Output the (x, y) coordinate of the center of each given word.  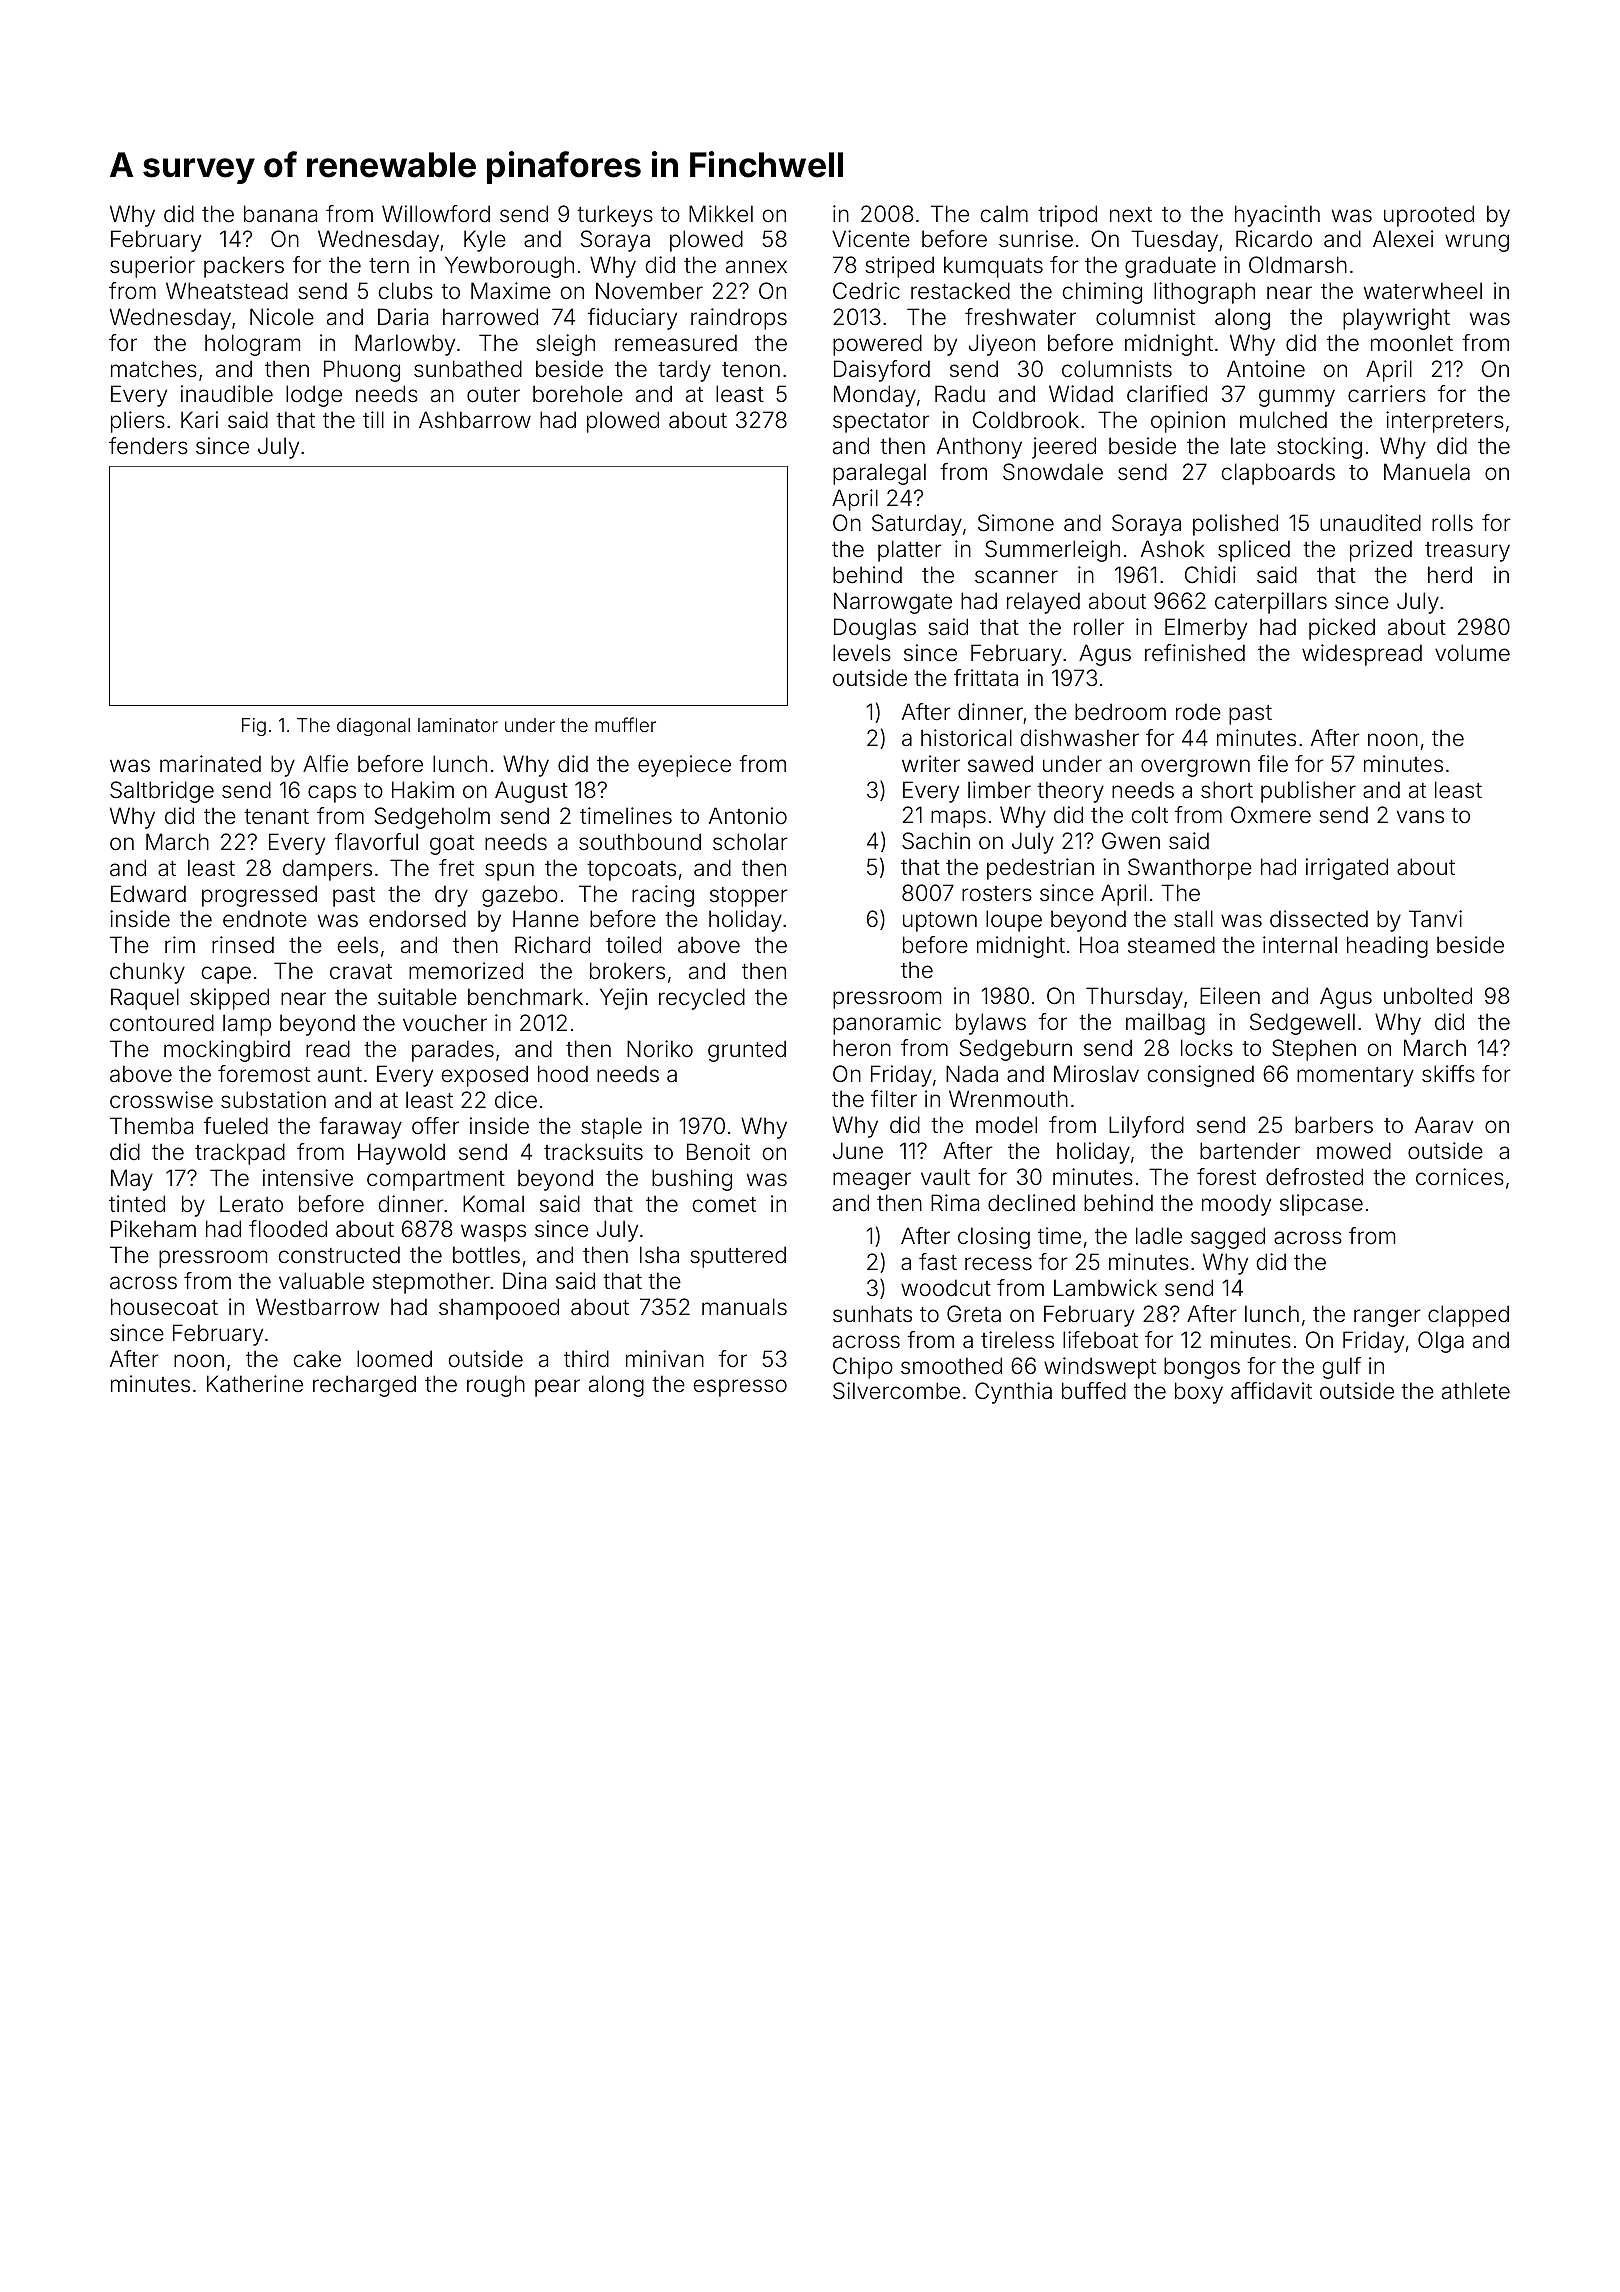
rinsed (243, 945)
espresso (740, 1388)
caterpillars (1271, 603)
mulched (1283, 420)
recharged (364, 1386)
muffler (625, 724)
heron (862, 1048)
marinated (210, 764)
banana (280, 214)
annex (756, 267)
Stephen (1314, 1050)
